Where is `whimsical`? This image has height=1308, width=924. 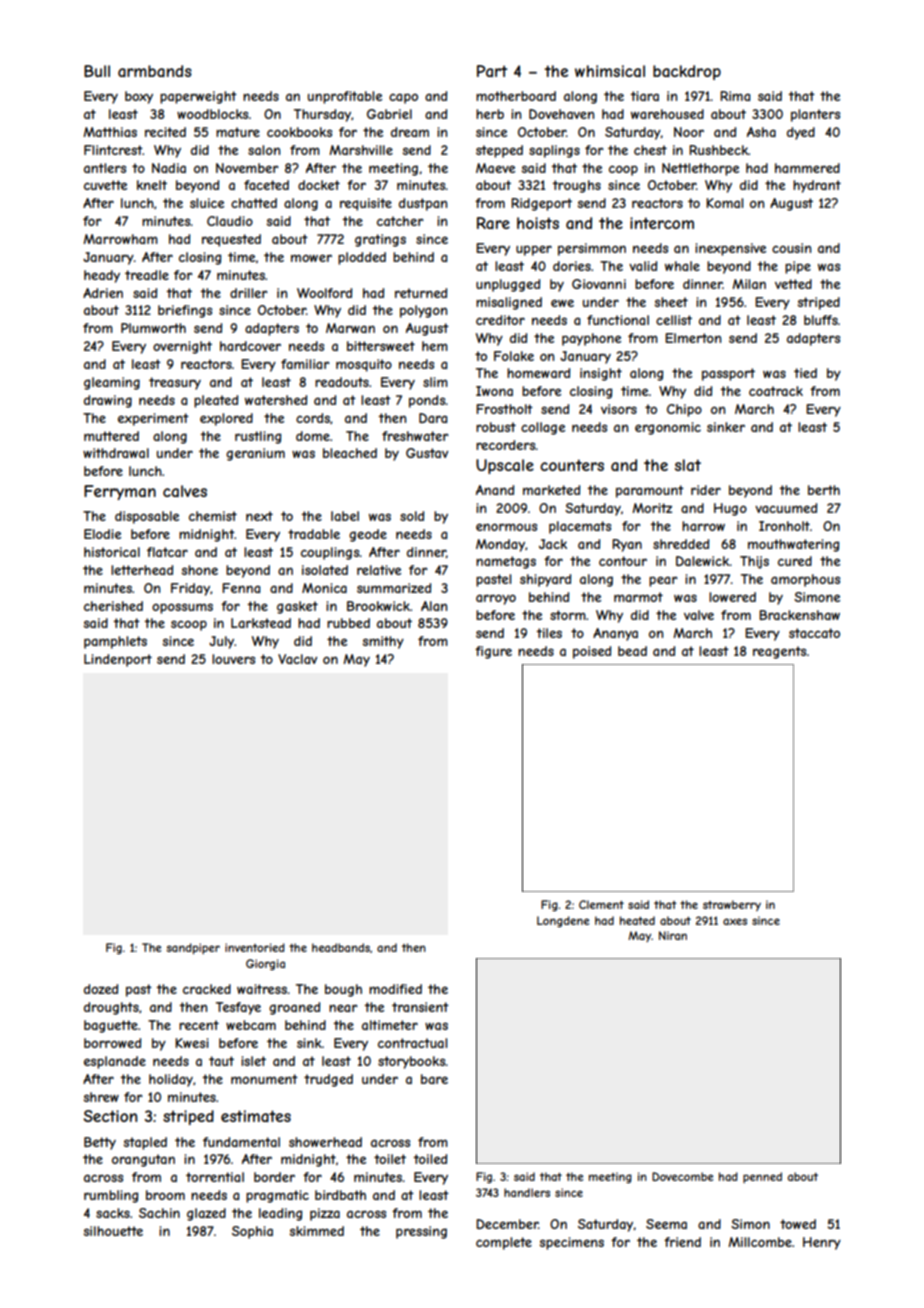 whimsical is located at coordinates (610, 71).
